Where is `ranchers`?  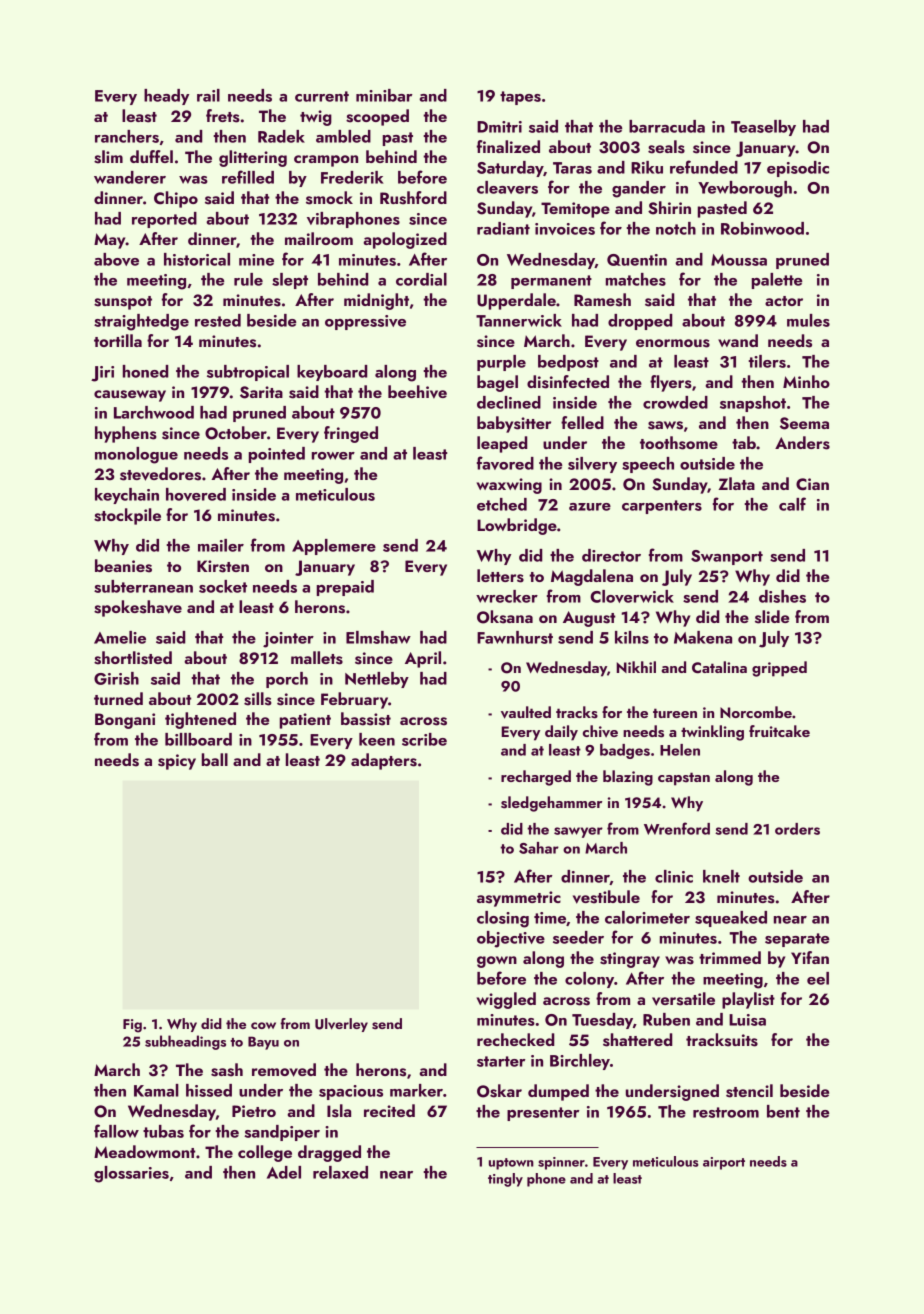
ranchers is located at coordinates (127, 136).
